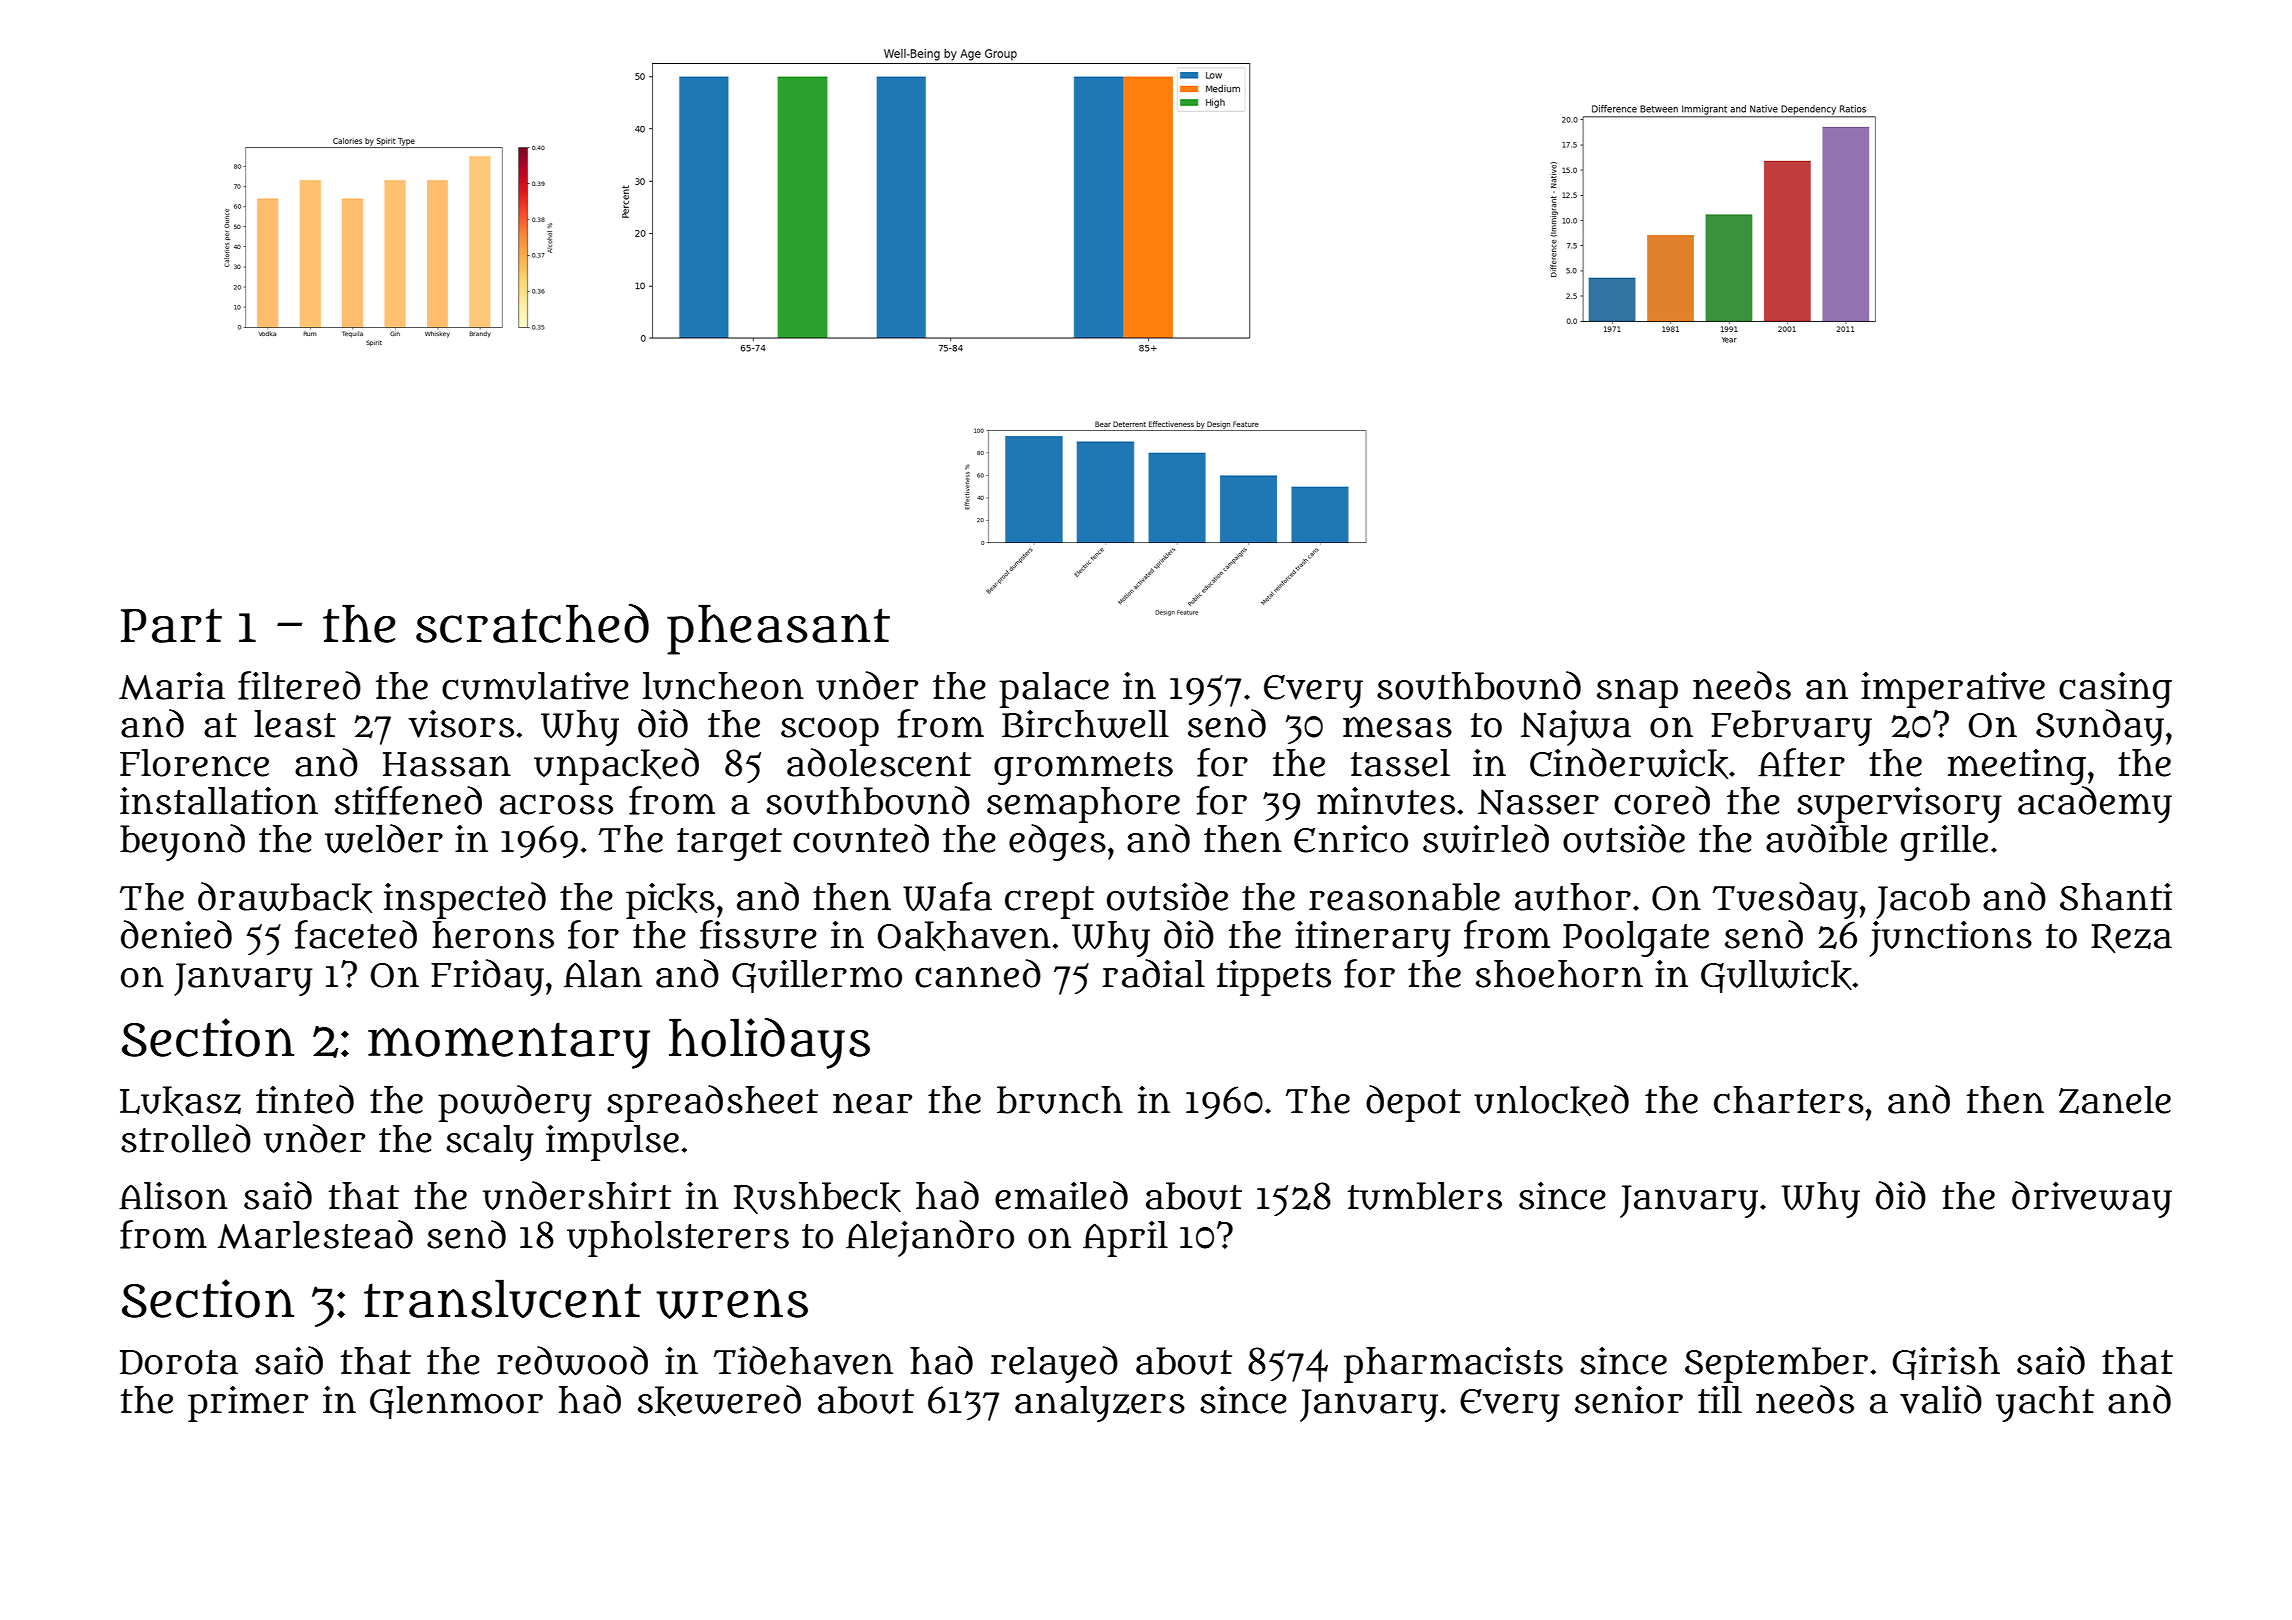 The image size is (2292, 1620). What do you see at coordinates (1776, 976) in the screenshot?
I see `Gullwick` at bounding box center [1776, 976].
